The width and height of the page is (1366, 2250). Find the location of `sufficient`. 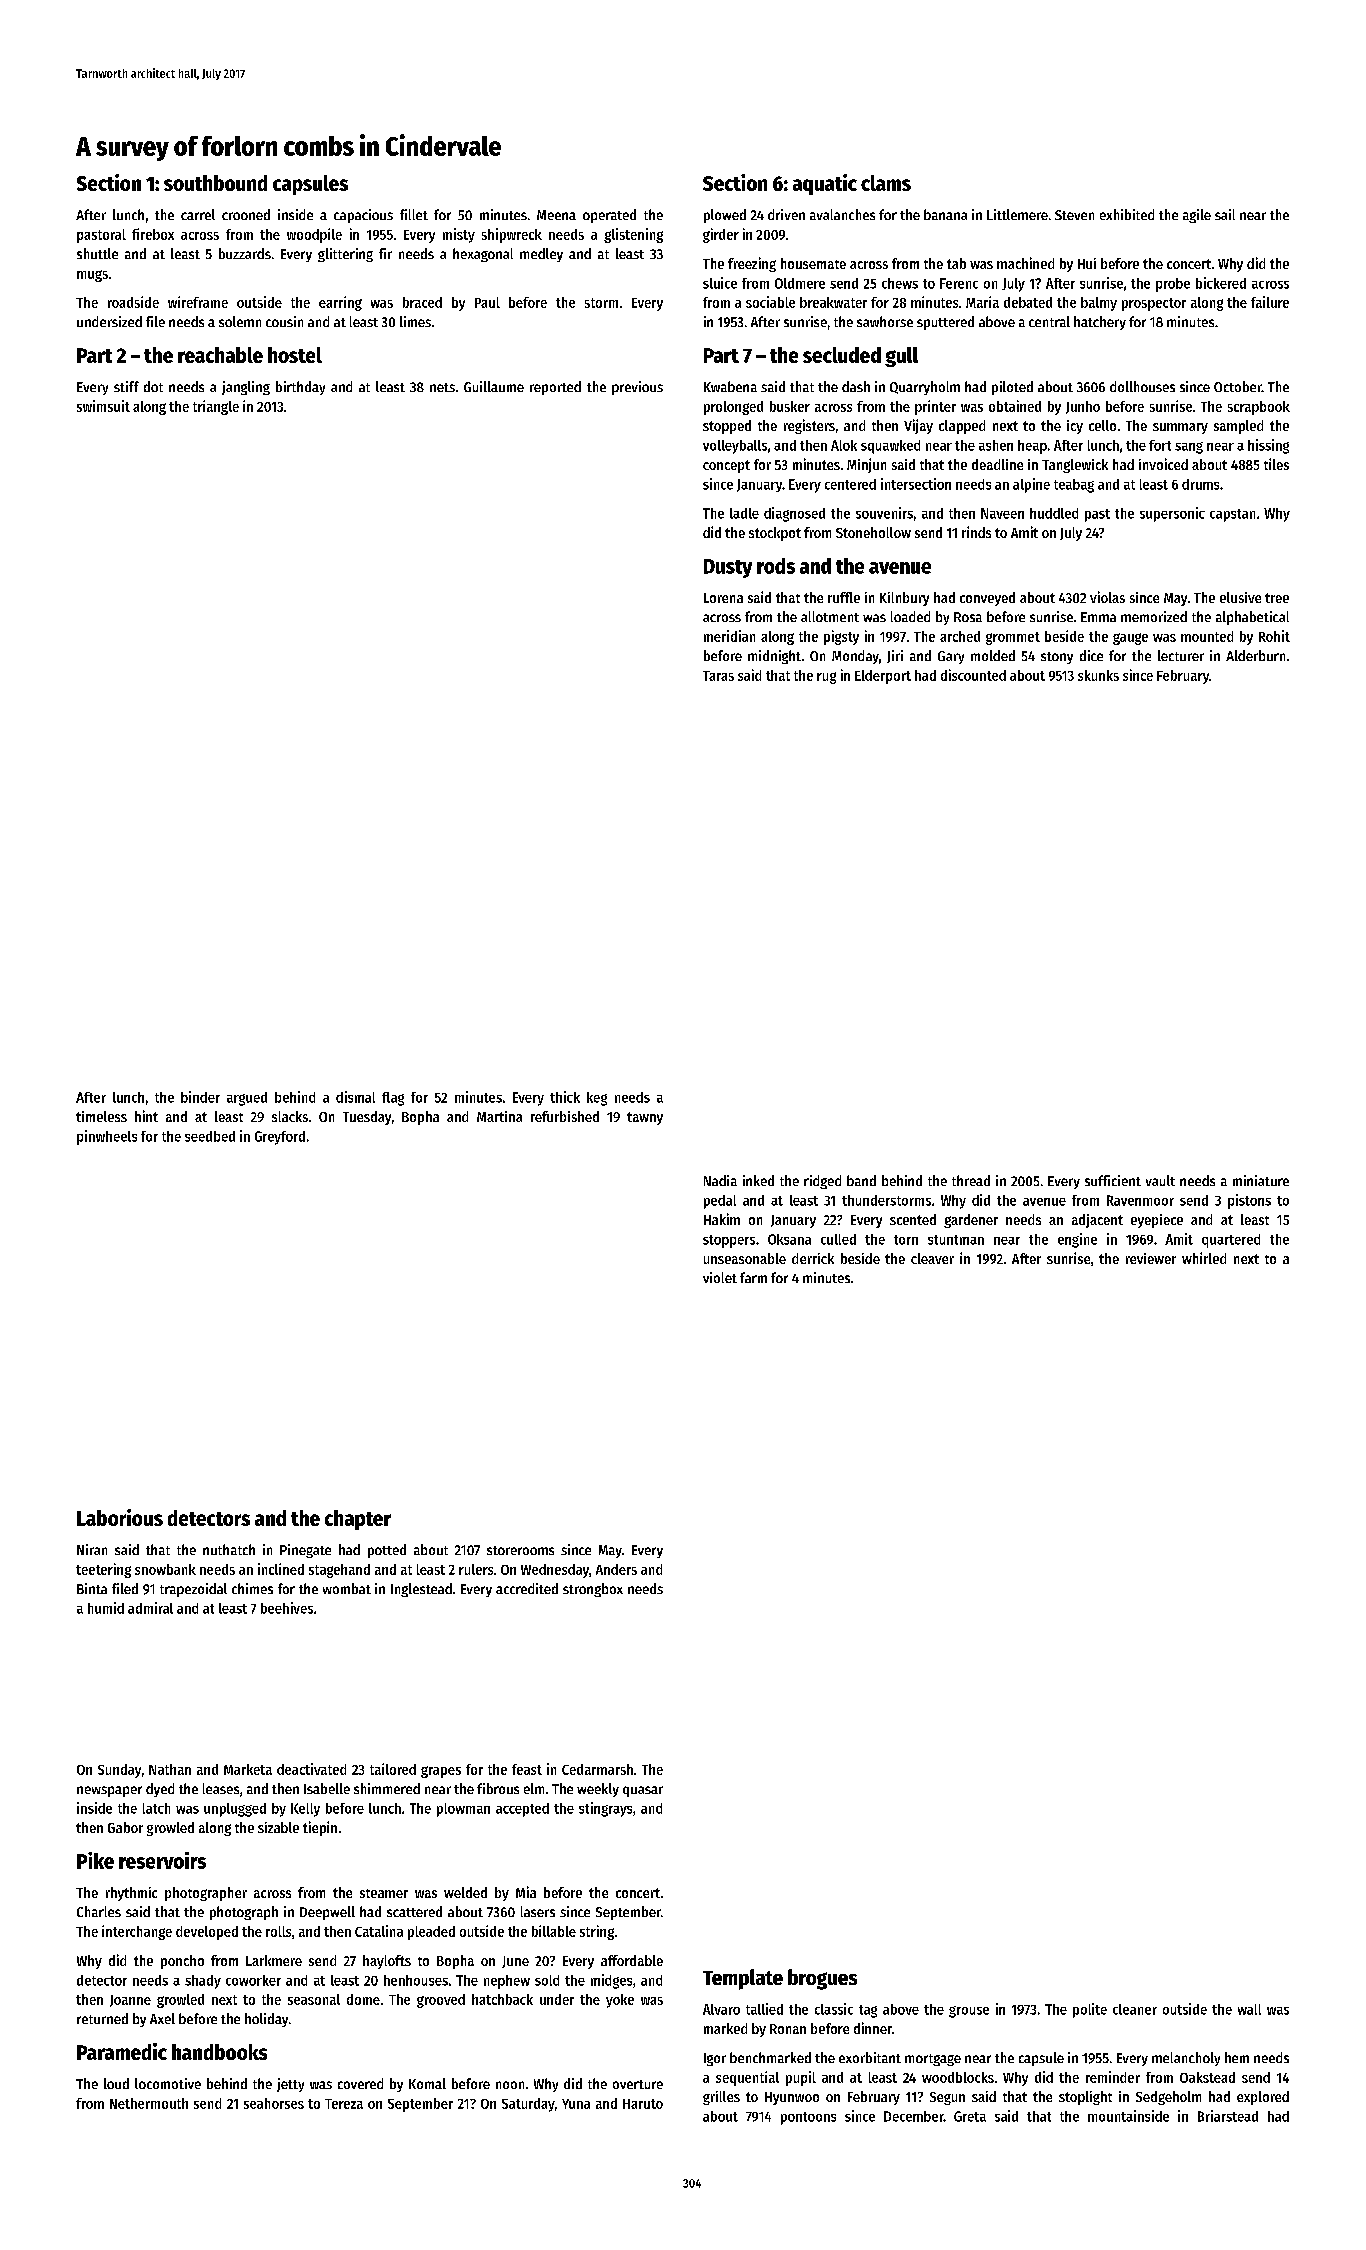

sufficient is located at coordinates (1113, 1180).
